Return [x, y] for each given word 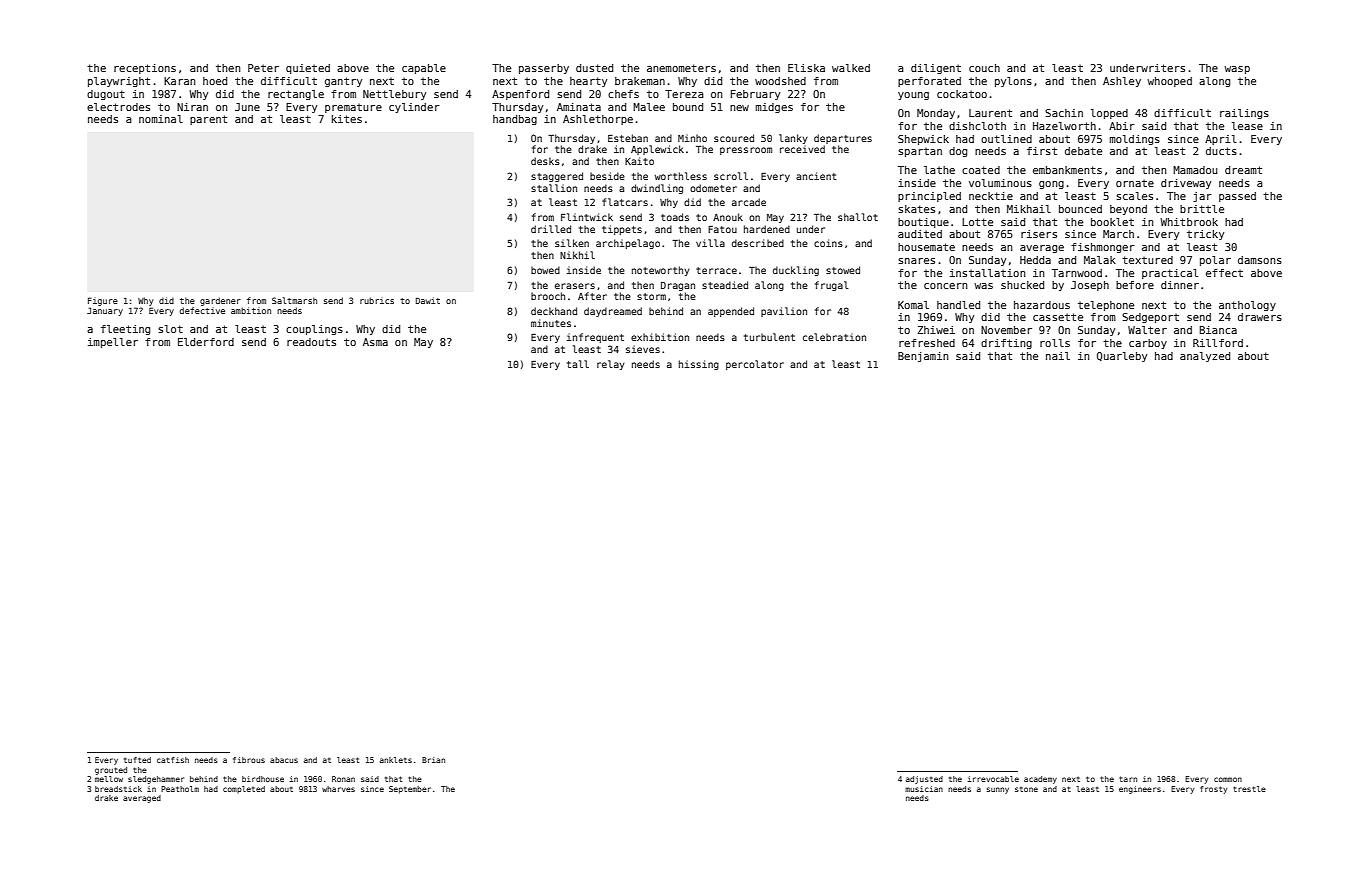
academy [1040, 780]
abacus [284, 760]
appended [731, 312]
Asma [375, 342]
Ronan [343, 779]
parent [208, 120]
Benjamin [923, 357]
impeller [113, 343]
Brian [433, 760]
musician [924, 789]
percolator [755, 365]
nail [1058, 356]
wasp [1237, 70]
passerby [544, 69]
